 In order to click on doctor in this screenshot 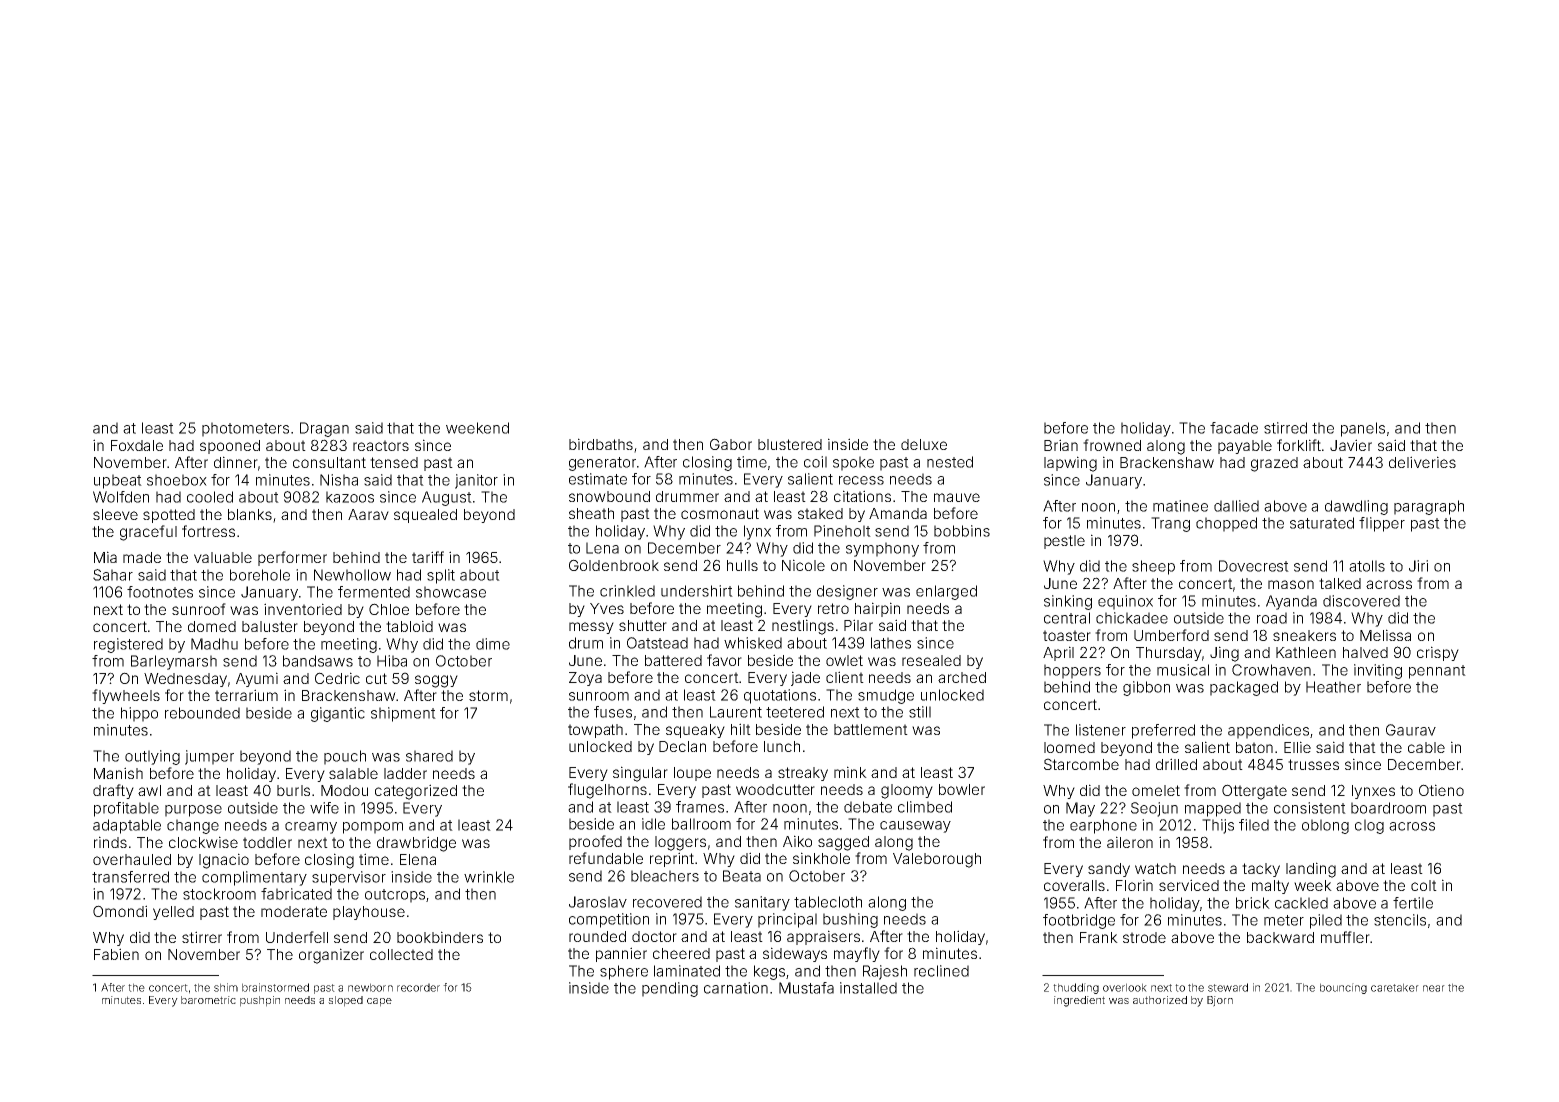, I will do `click(654, 936)`.
